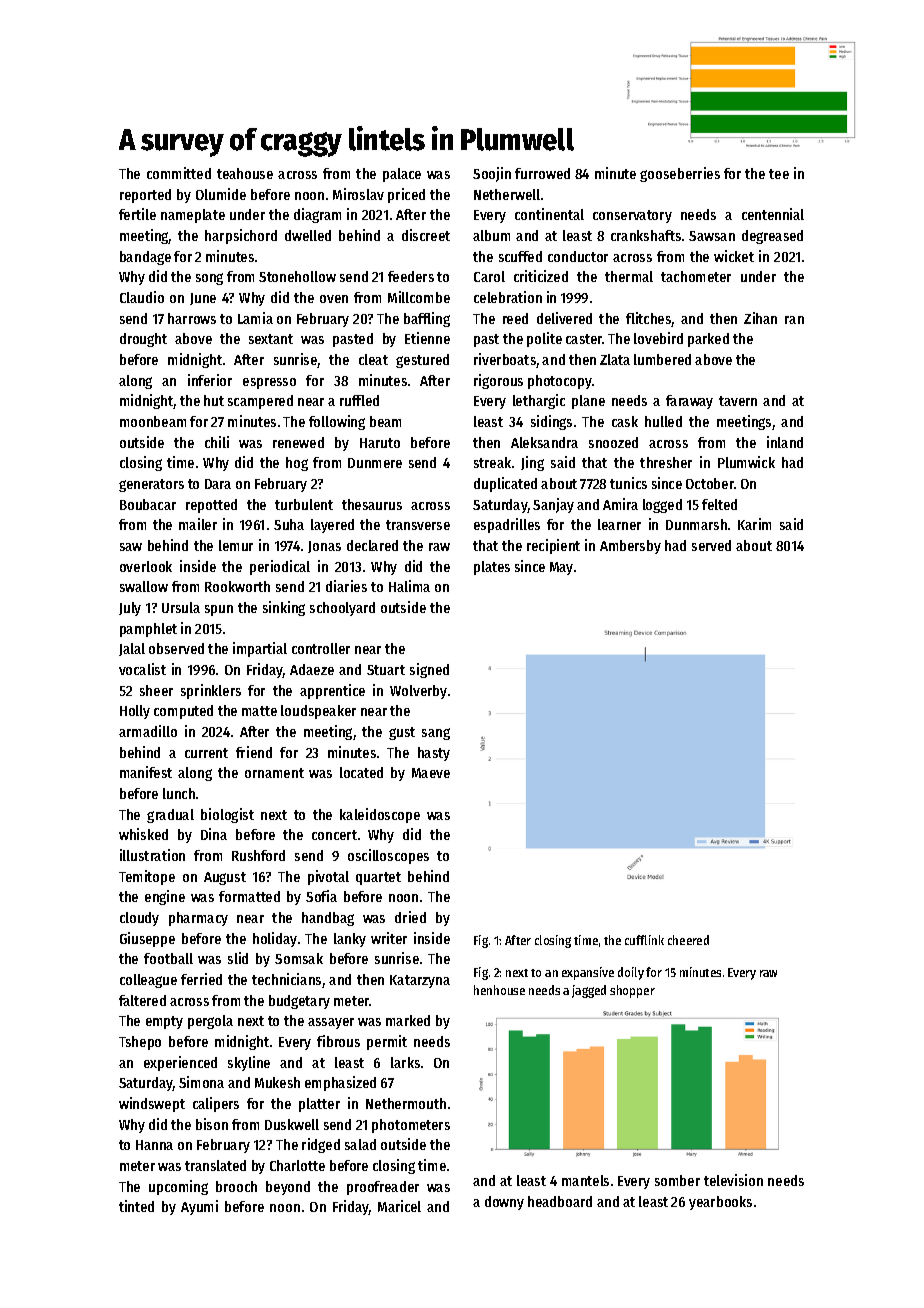 The image size is (924, 1308). I want to click on baffling, so click(427, 319).
